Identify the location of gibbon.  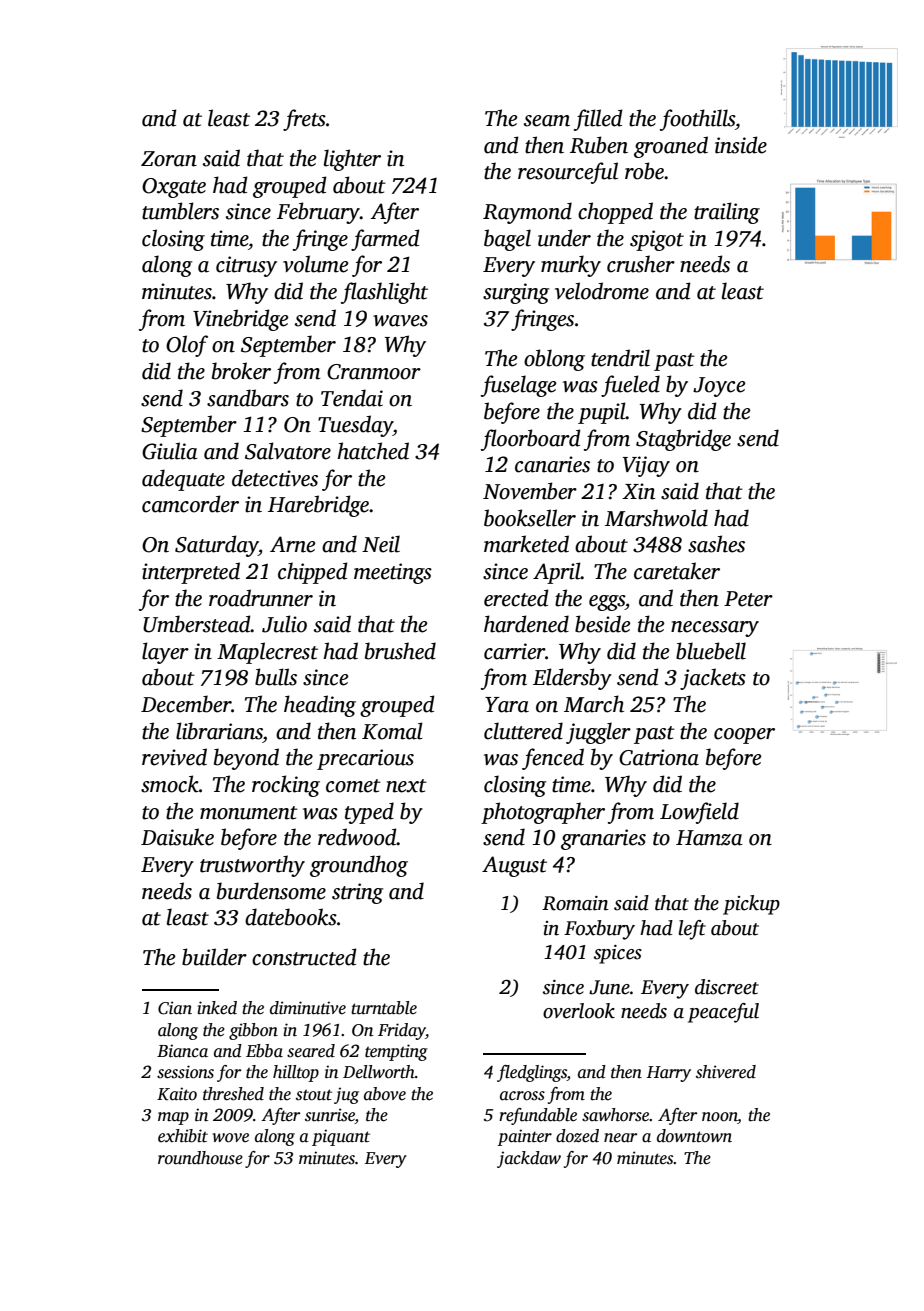
(253, 1031).
